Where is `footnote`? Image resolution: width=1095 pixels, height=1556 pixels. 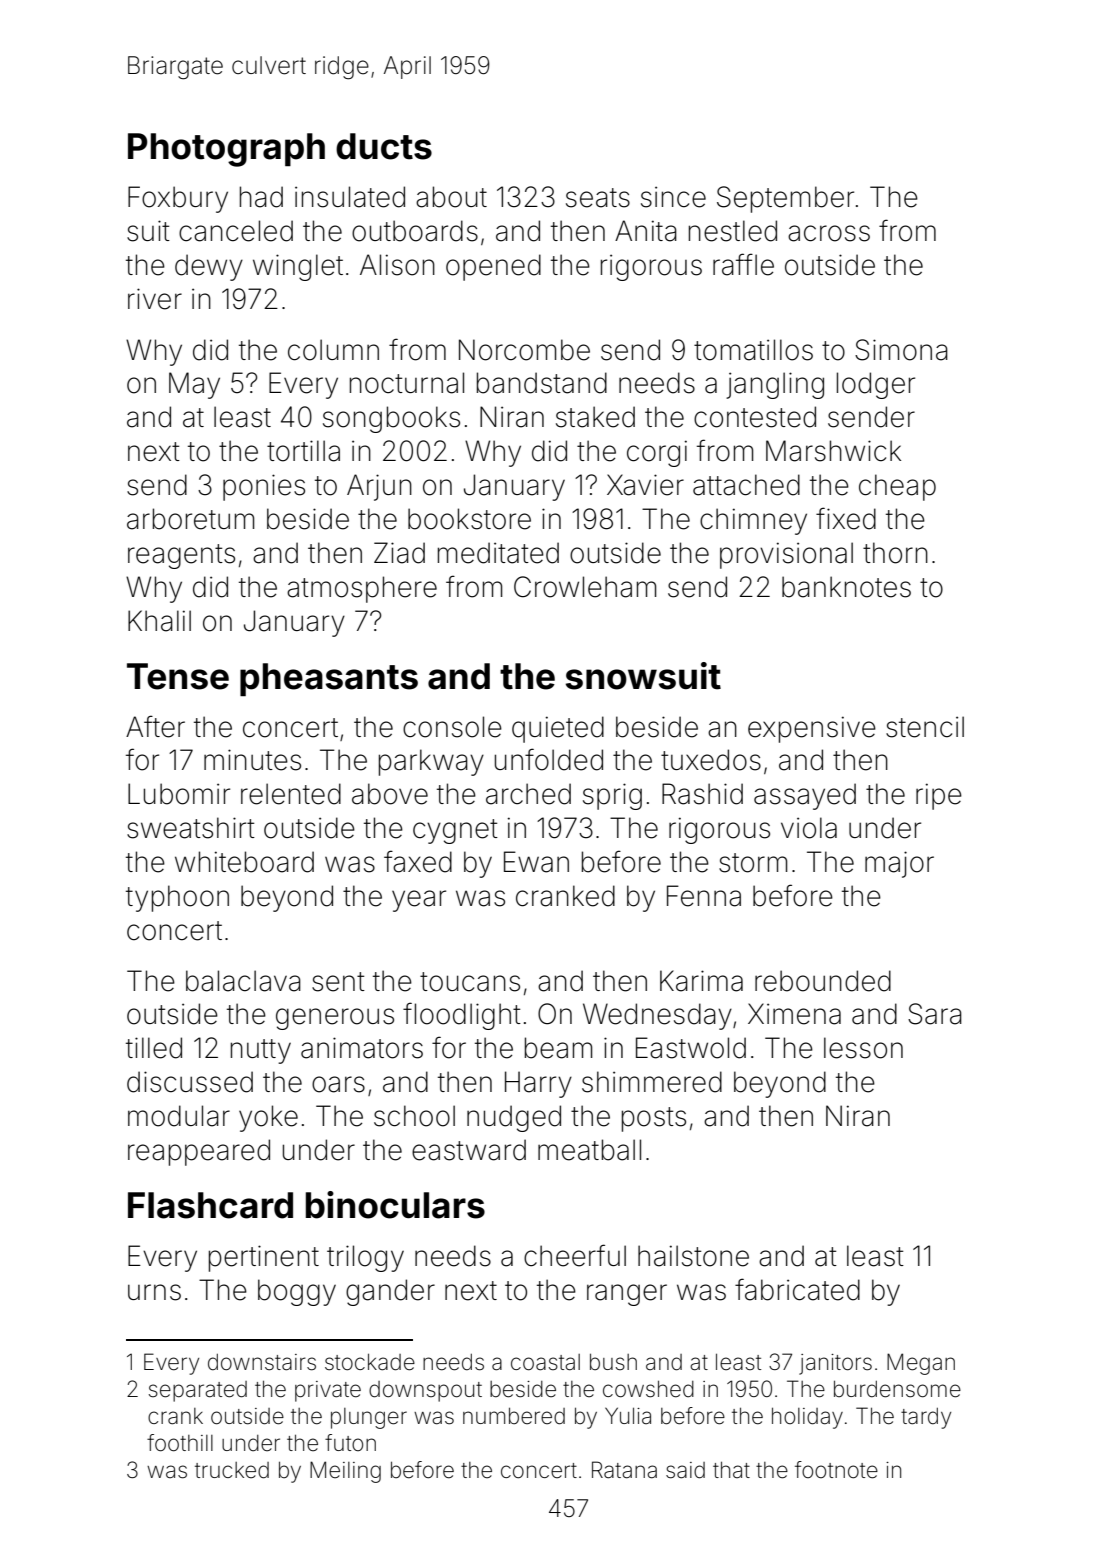
footnote is located at coordinates (836, 1470).
